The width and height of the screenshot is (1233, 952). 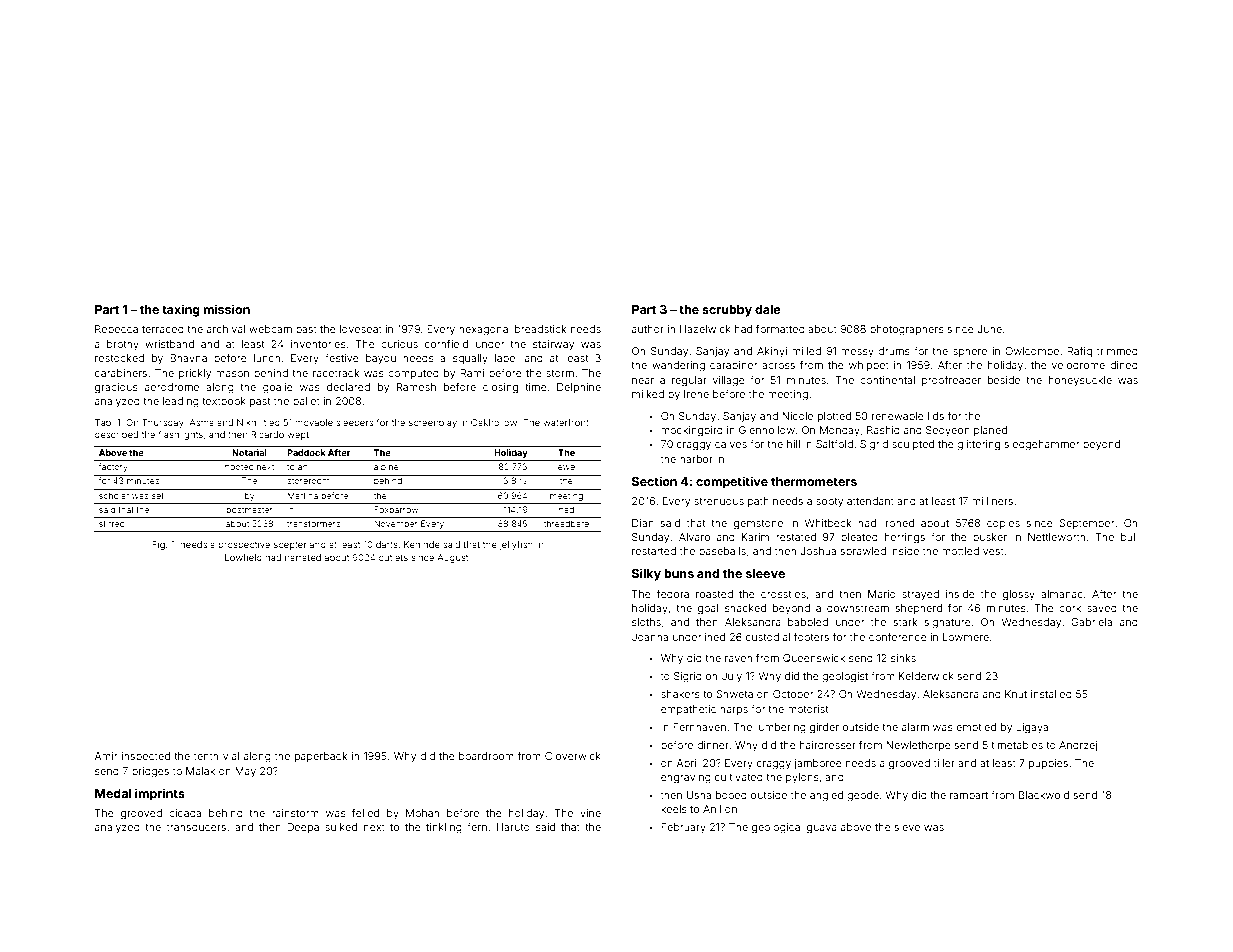 What do you see at coordinates (646, 622) in the screenshot?
I see `sloths` at bounding box center [646, 622].
